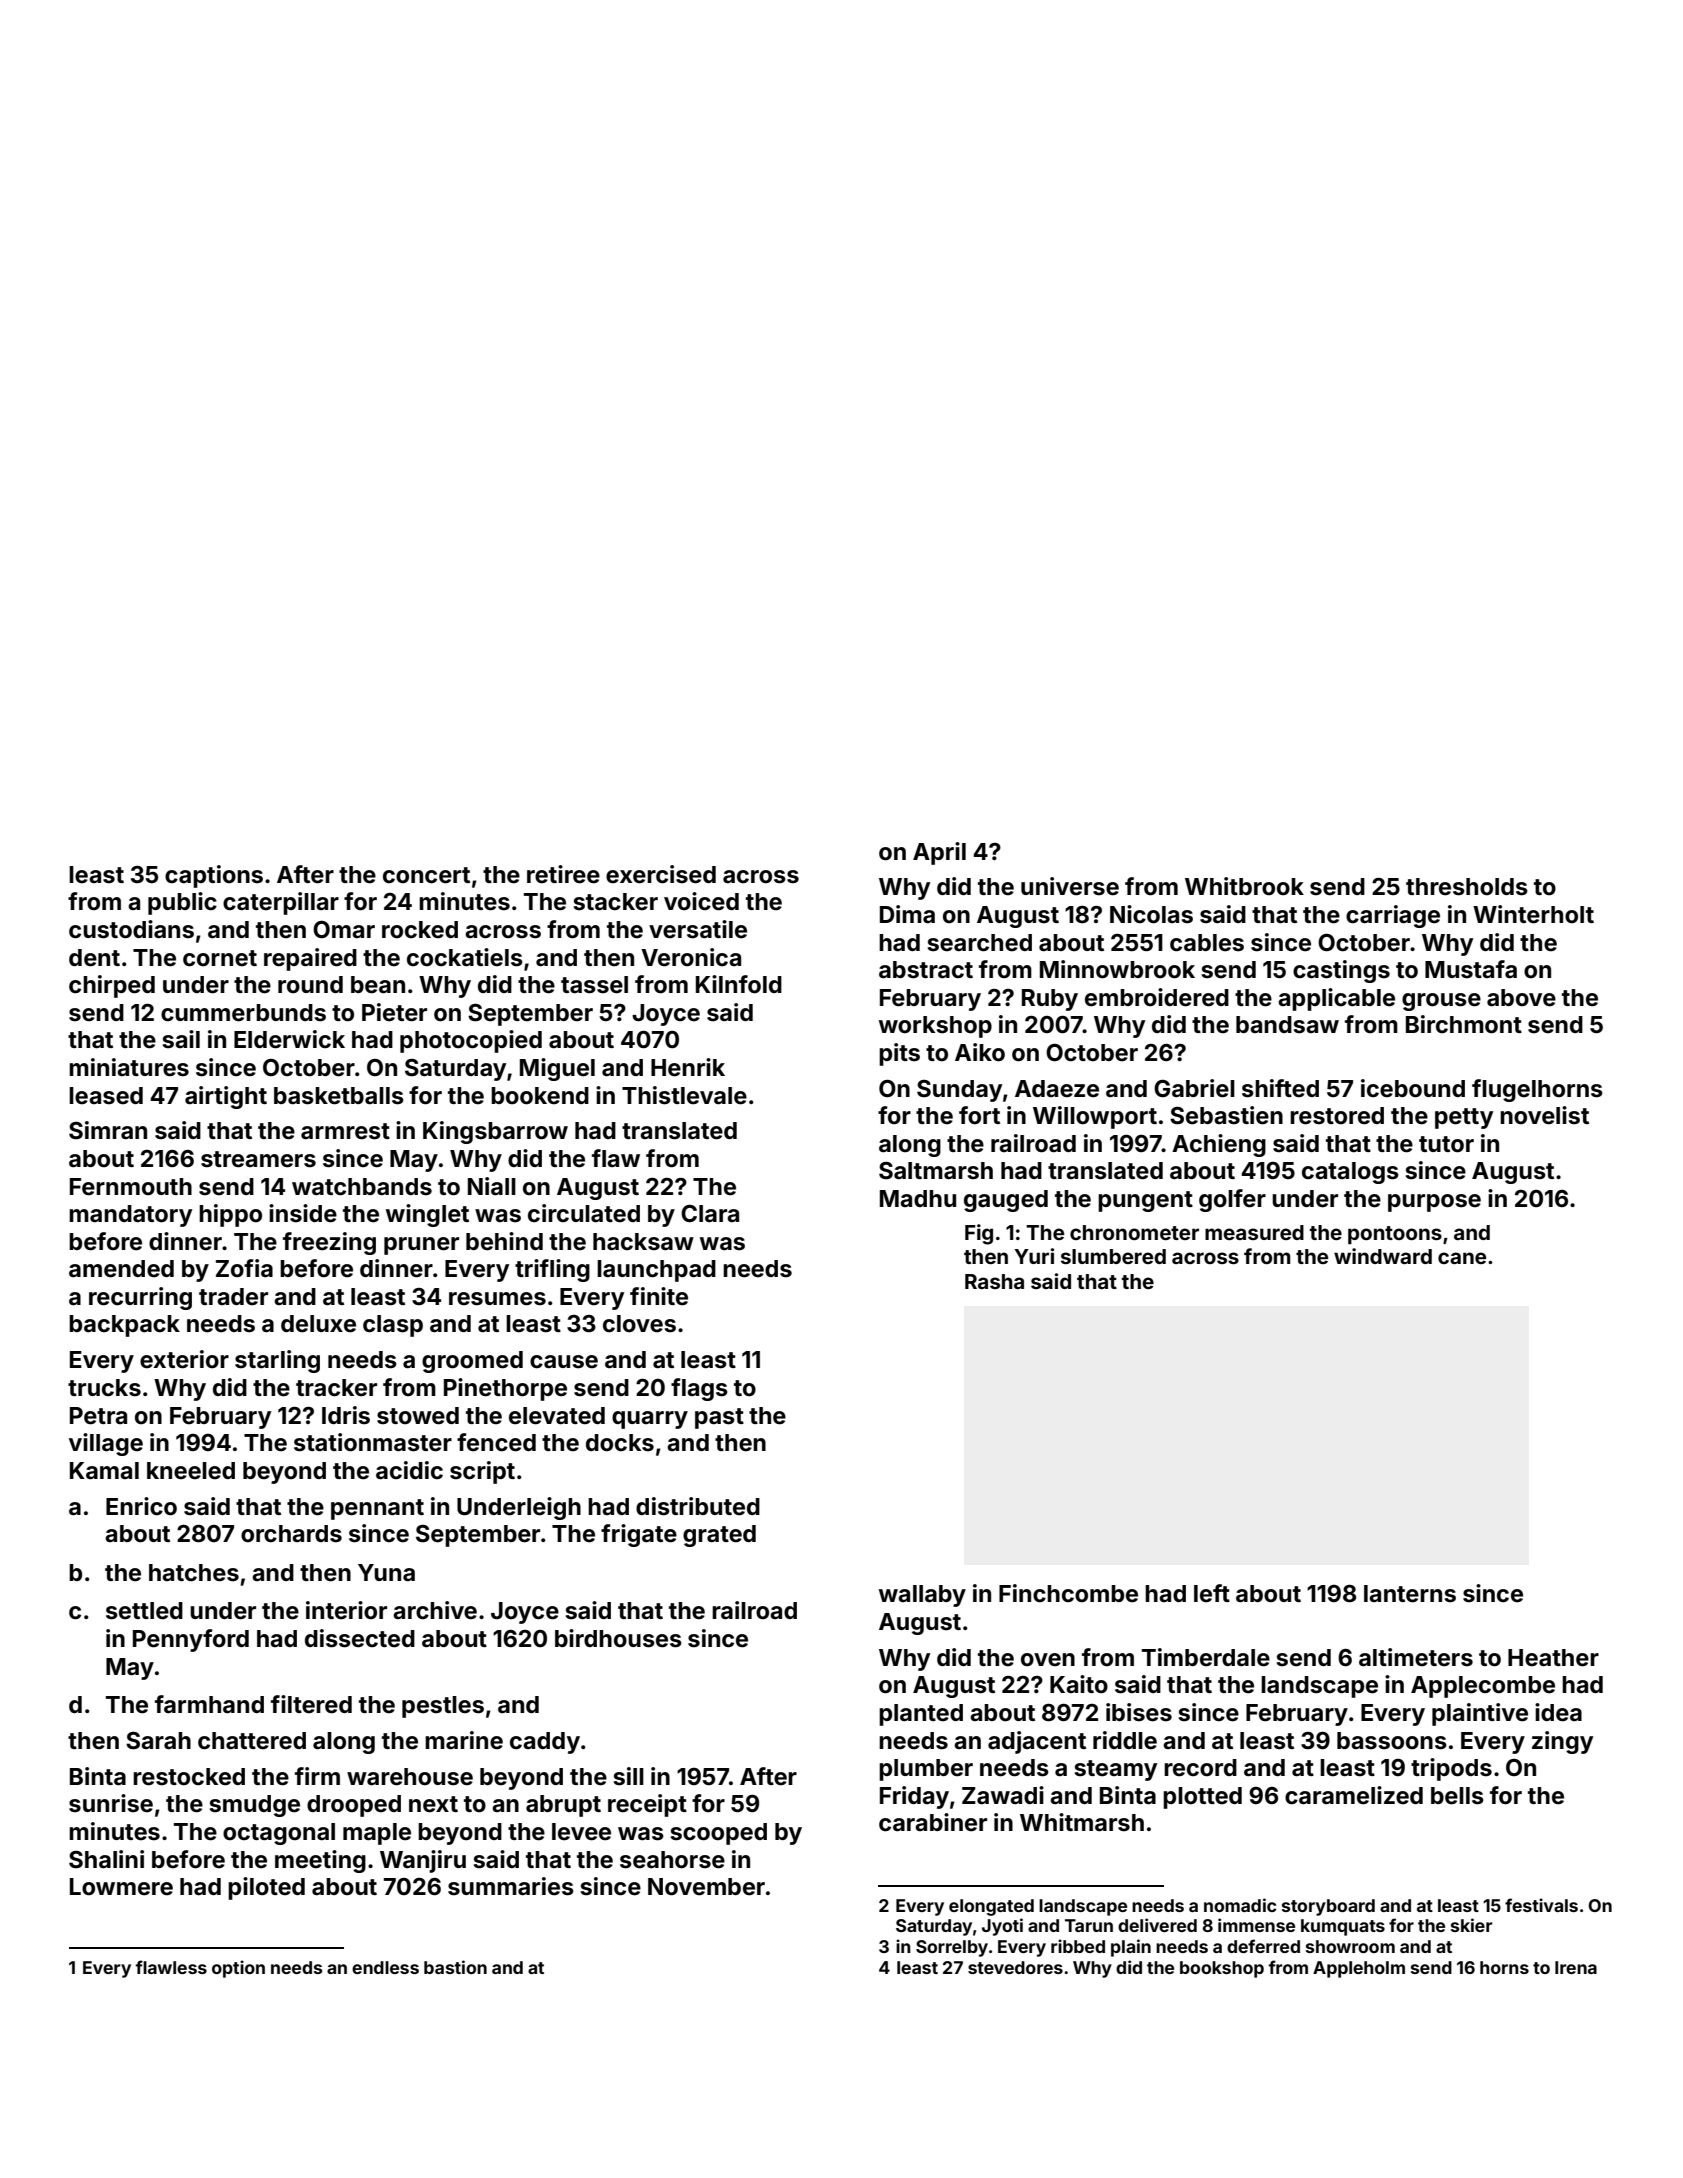 This document has width=1683, height=2178. What do you see at coordinates (214, 876) in the document?
I see `captions` at bounding box center [214, 876].
